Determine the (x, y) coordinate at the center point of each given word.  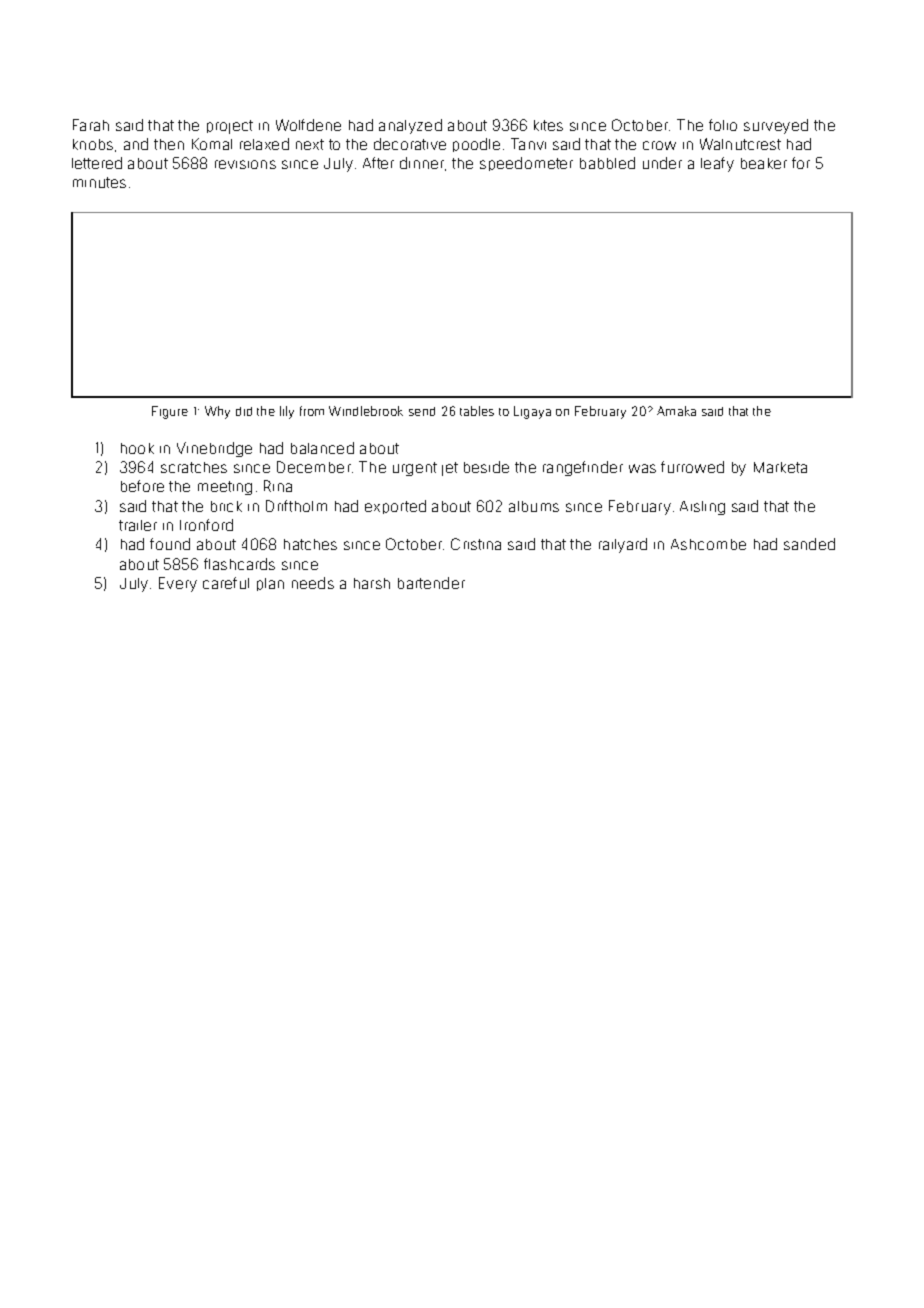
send (422, 411)
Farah (91, 125)
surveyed (776, 126)
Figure (170, 412)
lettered (97, 163)
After (378, 163)
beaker (764, 163)
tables (477, 411)
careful (226, 583)
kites (548, 125)
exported (395, 507)
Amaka (676, 411)
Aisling (702, 508)
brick (226, 506)
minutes (99, 182)
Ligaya (532, 412)
